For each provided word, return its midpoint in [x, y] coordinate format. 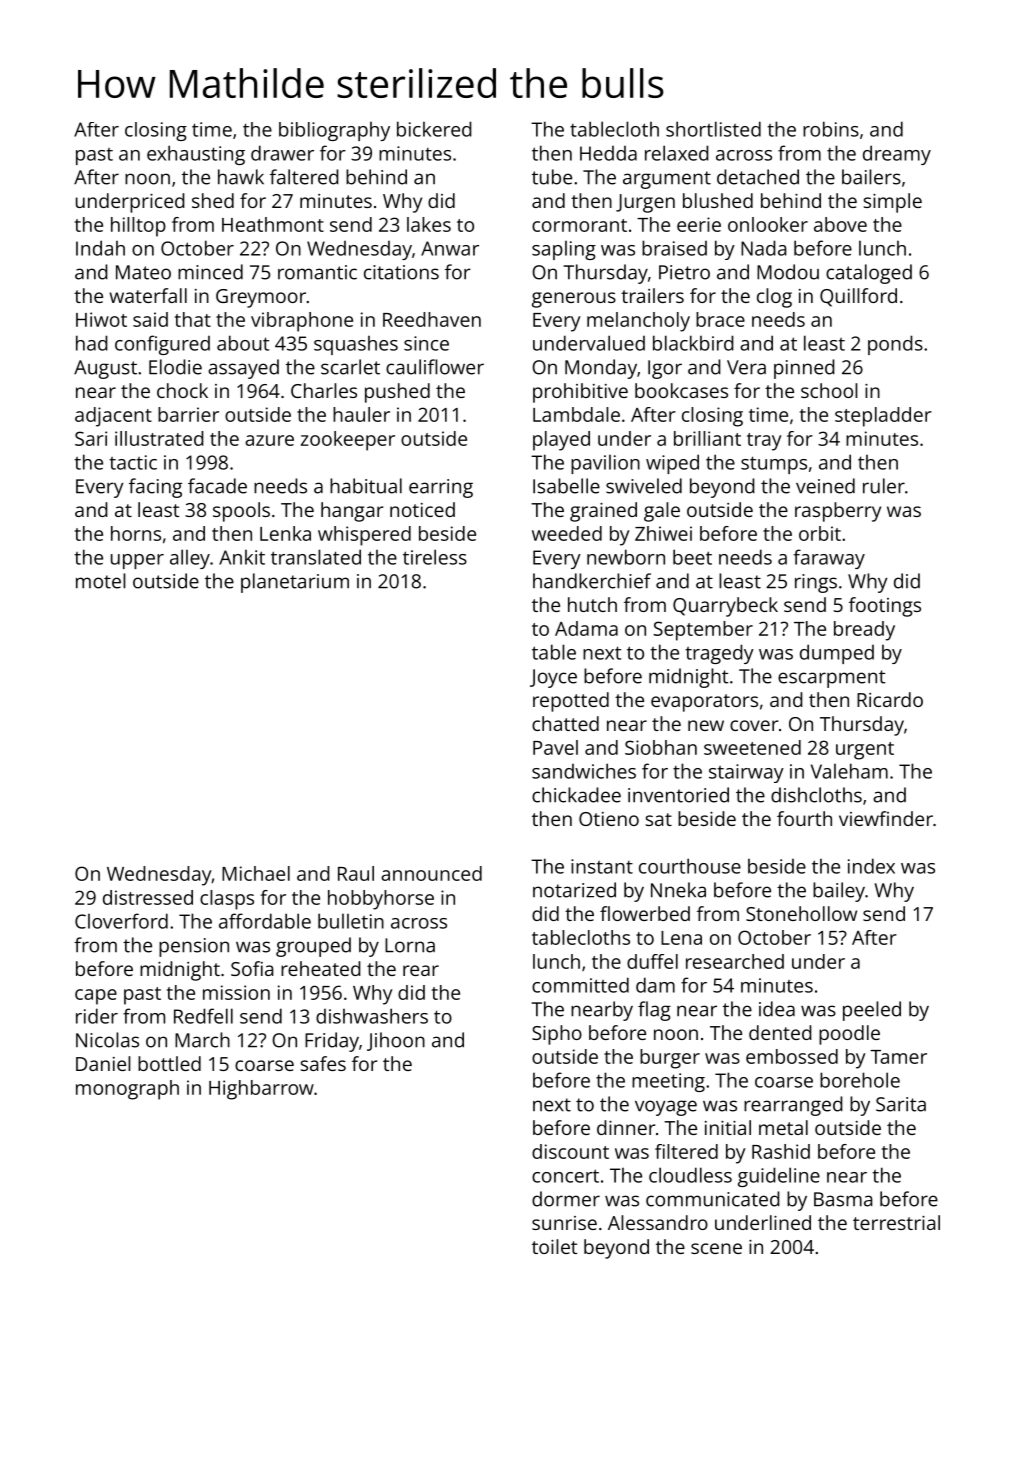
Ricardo [890, 699]
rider [97, 1016]
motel [101, 581]
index [871, 866]
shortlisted [713, 129]
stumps [774, 465]
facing [155, 488]
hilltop [138, 227]
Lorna [410, 945]
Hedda [608, 153]
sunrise [564, 1223]
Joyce [553, 678]
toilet [554, 1246]
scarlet [350, 367]
